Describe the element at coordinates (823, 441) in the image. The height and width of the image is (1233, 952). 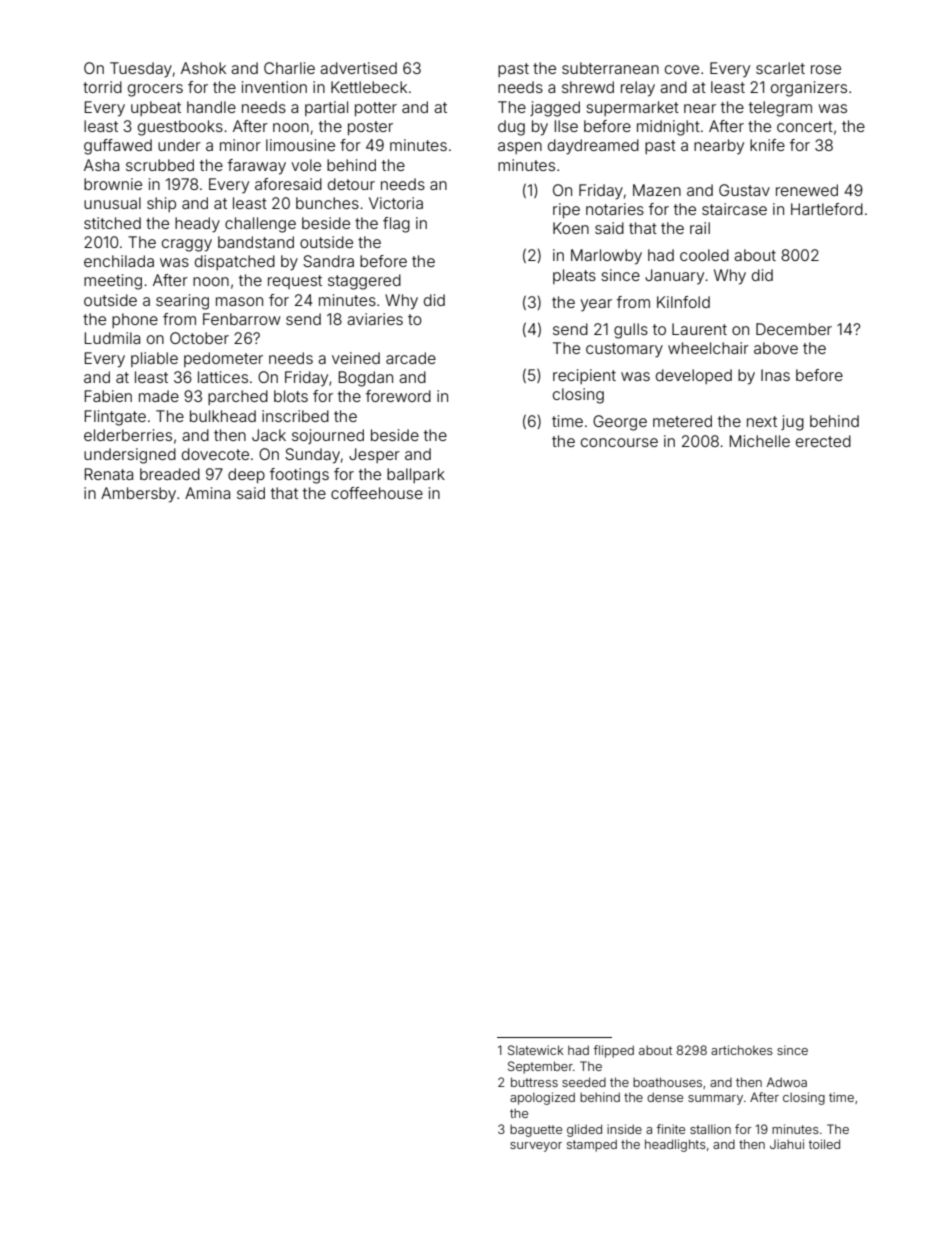
I see `erected` at that location.
